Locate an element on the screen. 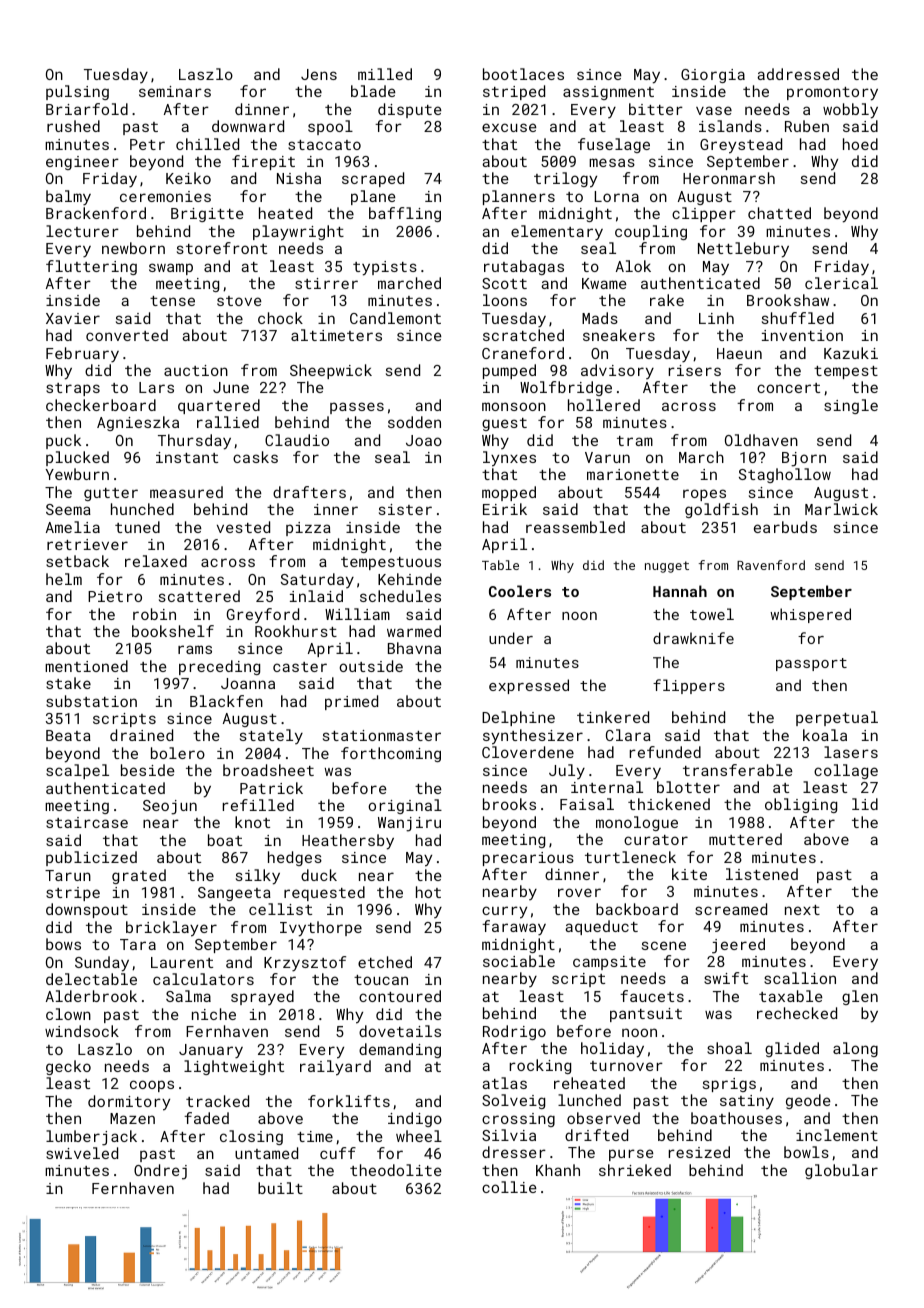 The image size is (924, 1308). Sheepwick is located at coordinates (331, 371).
